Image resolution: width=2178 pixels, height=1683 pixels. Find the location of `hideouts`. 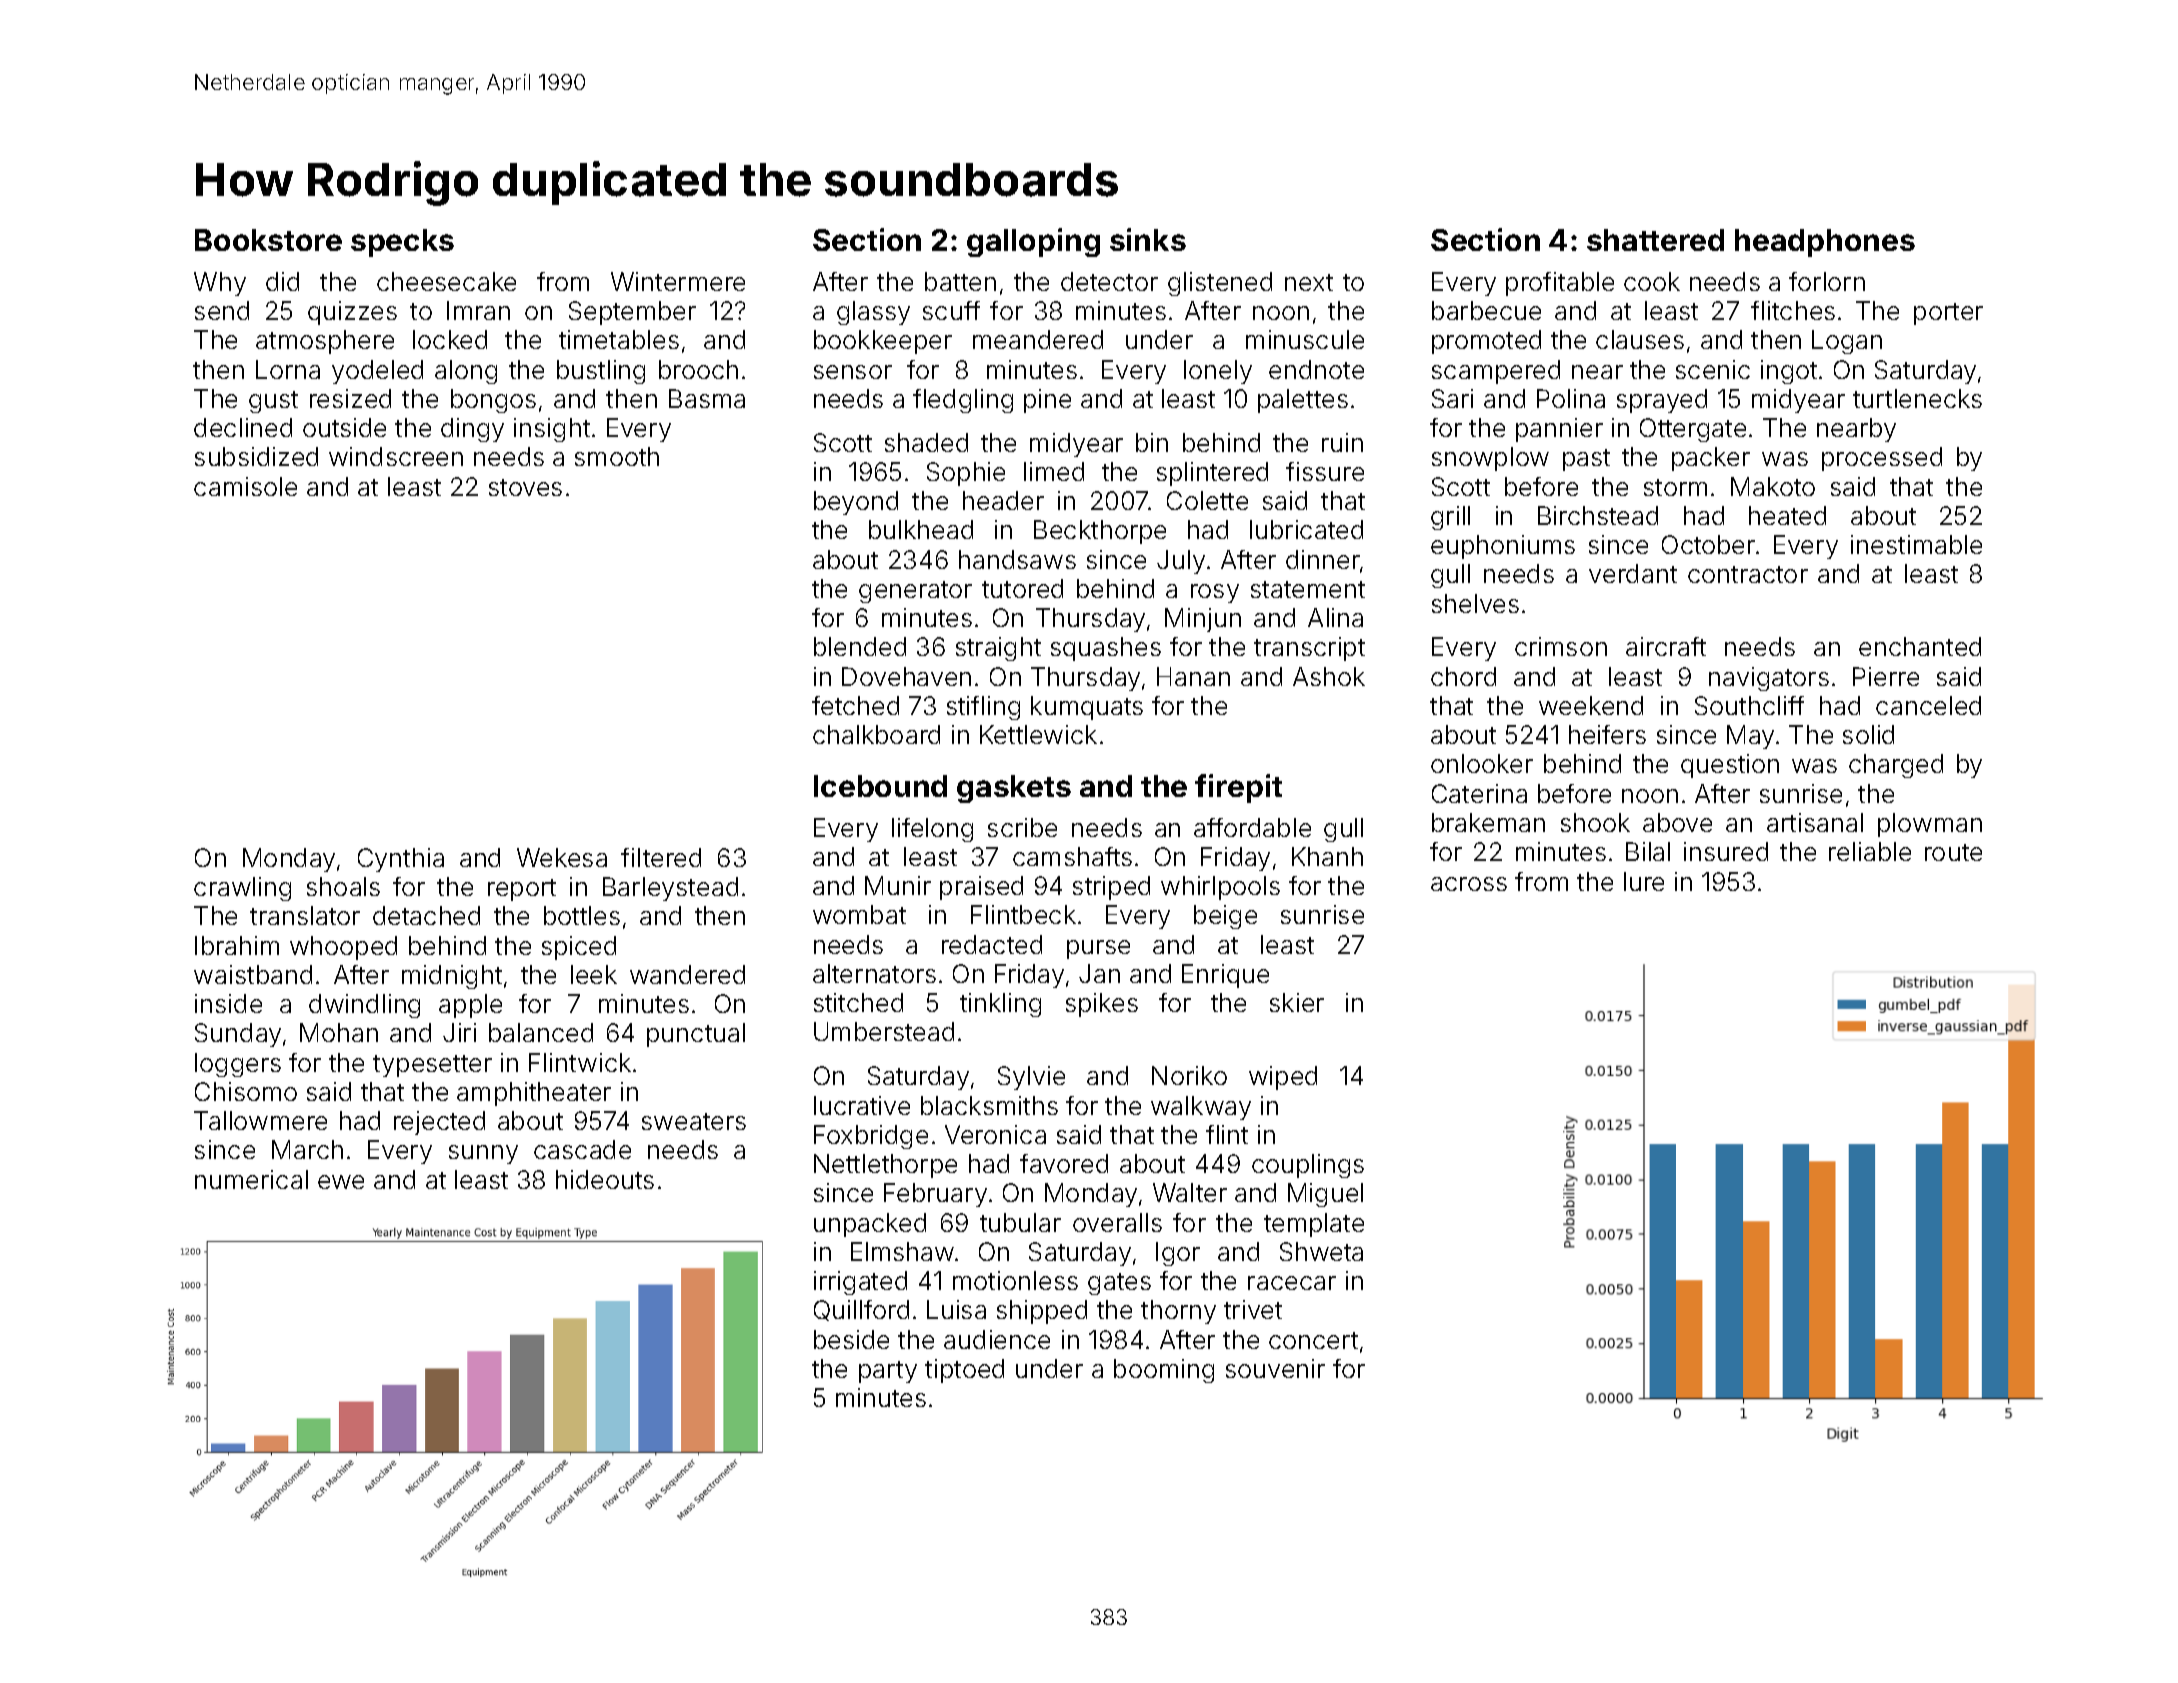

hideouts is located at coordinates (605, 1179).
